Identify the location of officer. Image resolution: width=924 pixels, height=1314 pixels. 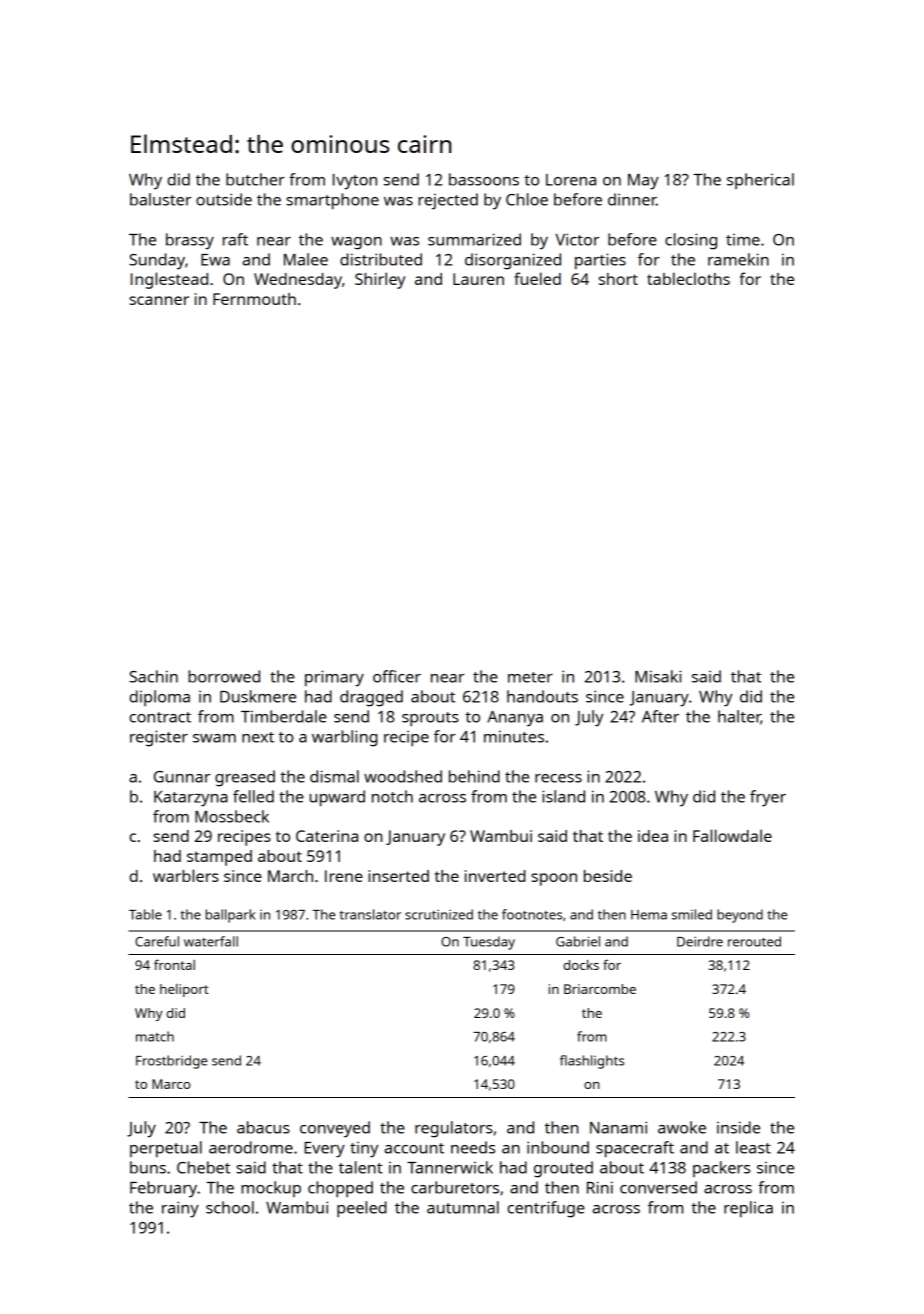
(397, 676).
